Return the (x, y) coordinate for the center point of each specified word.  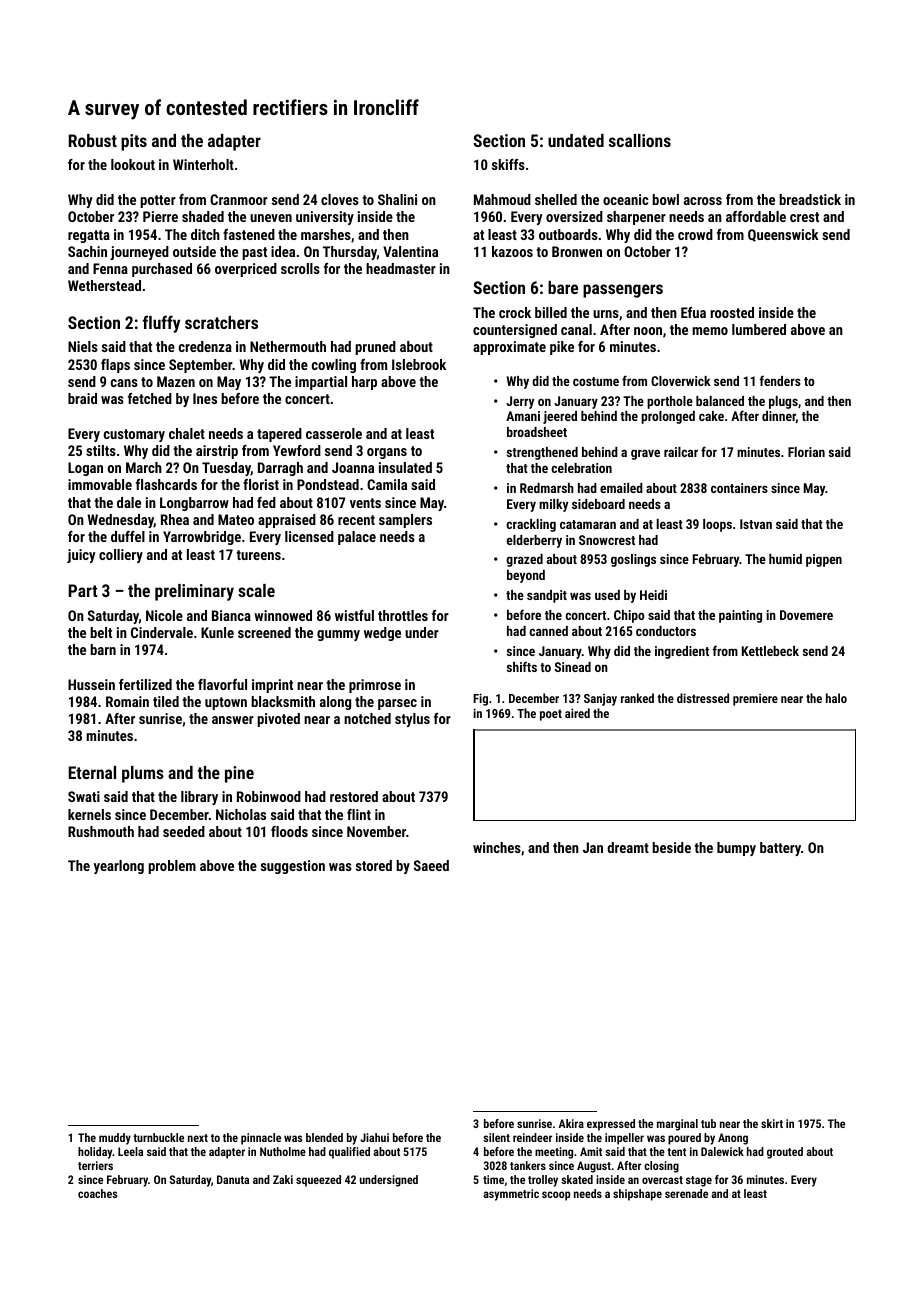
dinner (779, 417)
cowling (334, 366)
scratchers (221, 322)
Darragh (280, 469)
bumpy (736, 849)
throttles (403, 615)
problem (172, 867)
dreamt (628, 847)
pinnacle (261, 1139)
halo (836, 698)
